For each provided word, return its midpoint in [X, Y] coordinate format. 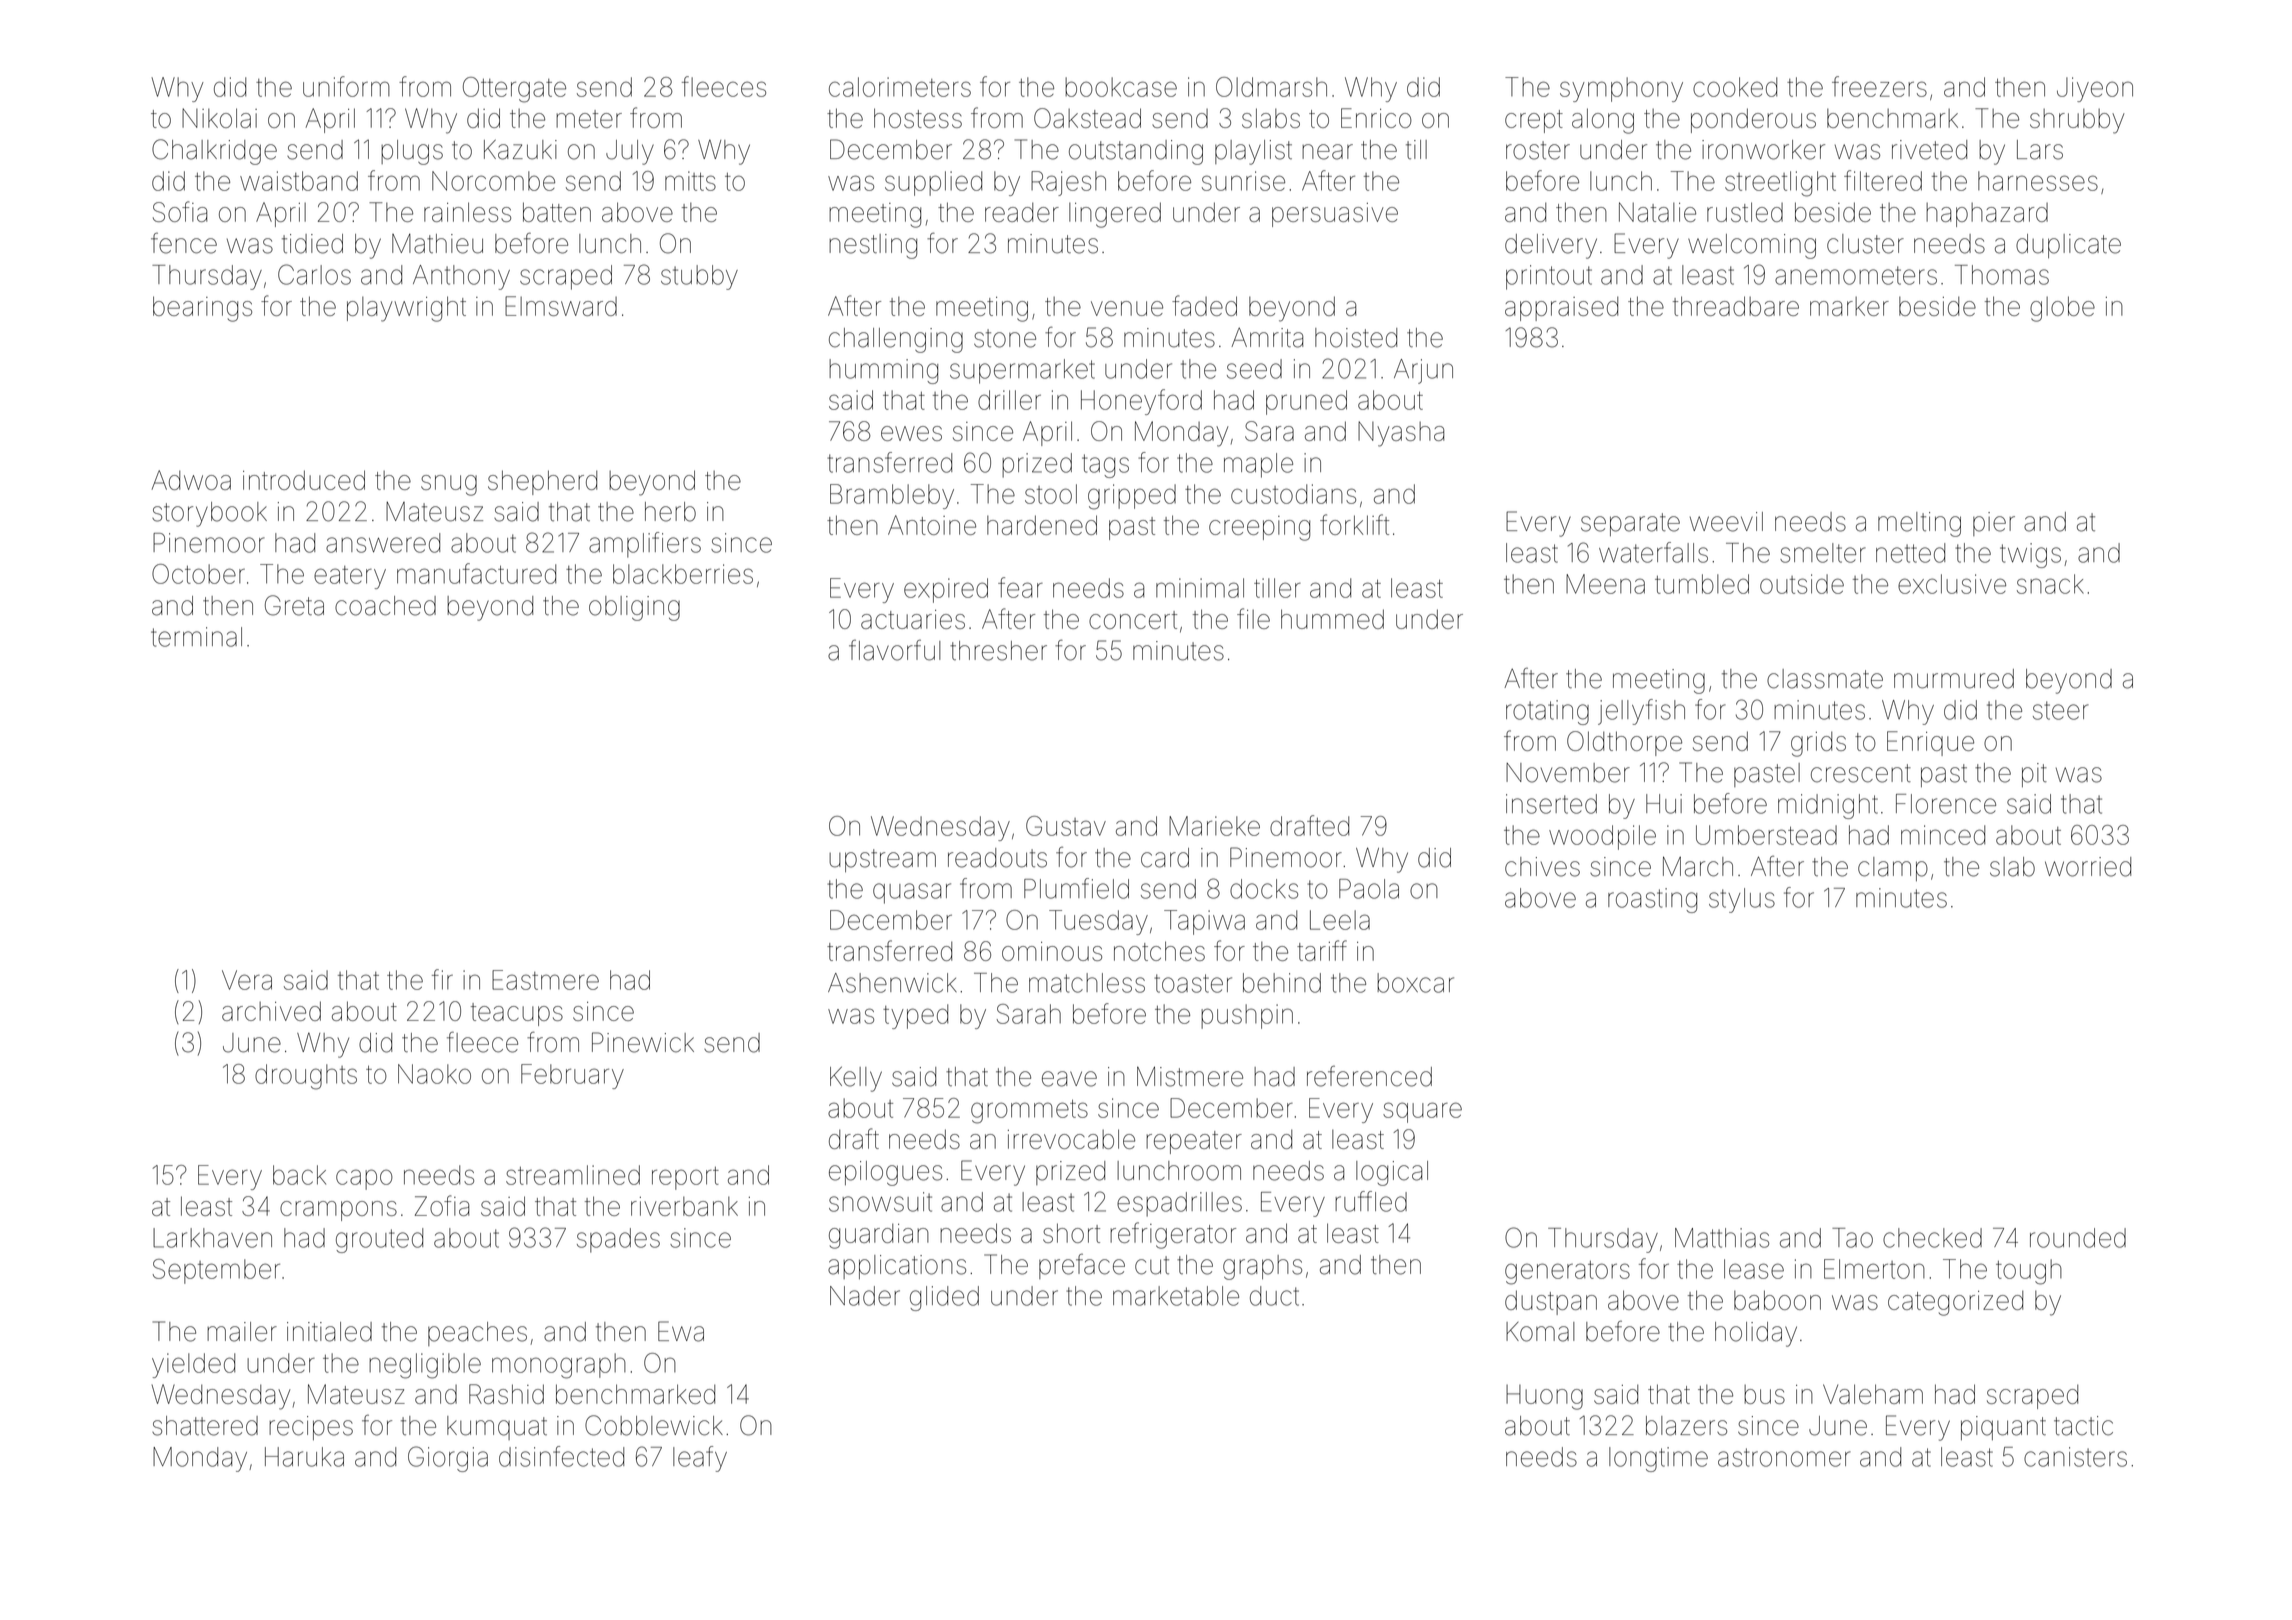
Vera [247, 980]
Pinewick [643, 1042]
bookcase [1121, 87]
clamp [1893, 869]
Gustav [1066, 826]
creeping [1259, 528]
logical [1392, 1173]
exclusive [1952, 584]
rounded [2078, 1238]
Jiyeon [2095, 89]
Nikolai [219, 118]
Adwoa [191, 480]
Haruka [304, 1457]
